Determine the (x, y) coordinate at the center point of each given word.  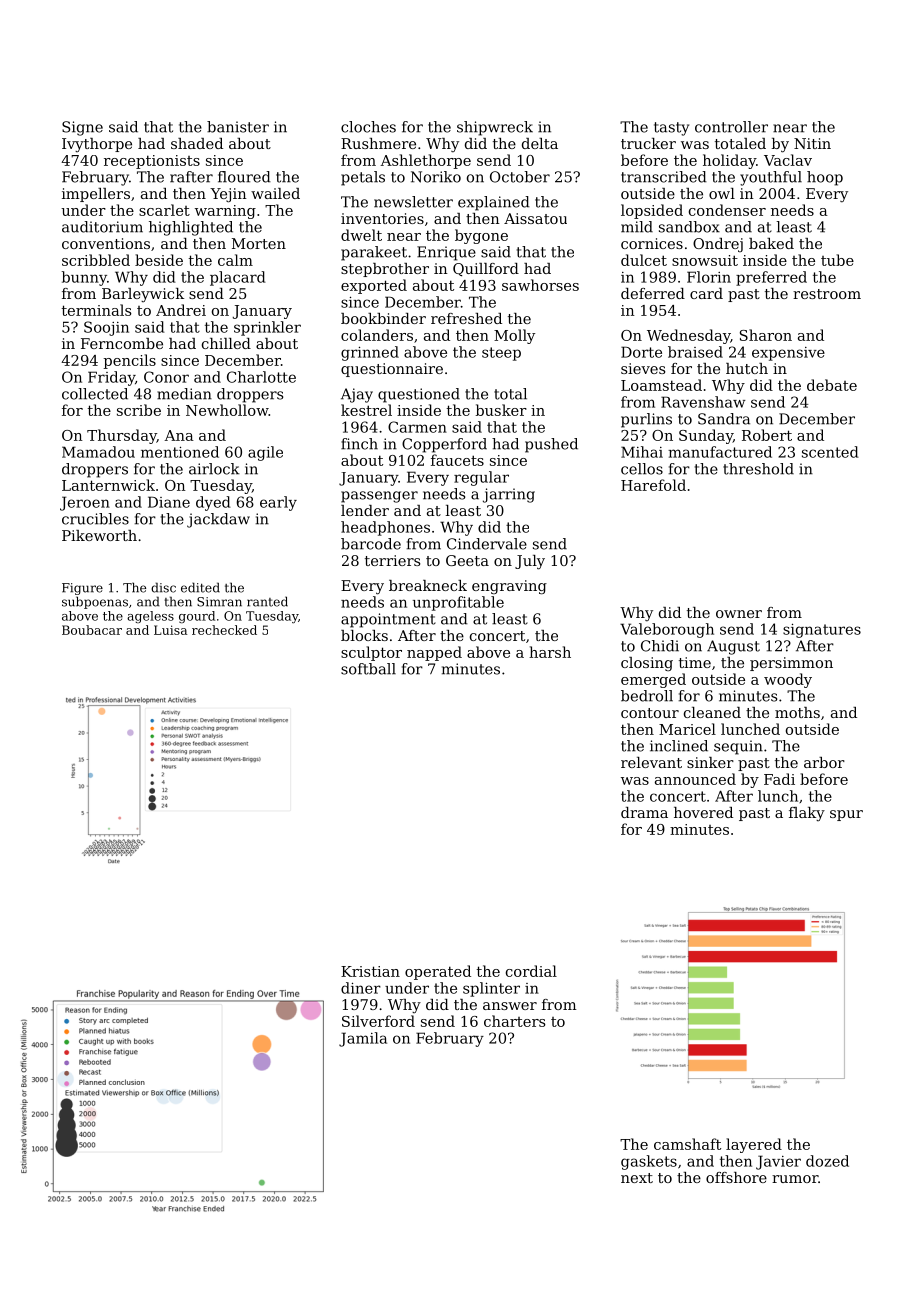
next (637, 1178)
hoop (825, 178)
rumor (795, 1179)
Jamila (363, 1039)
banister (238, 127)
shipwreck (495, 128)
